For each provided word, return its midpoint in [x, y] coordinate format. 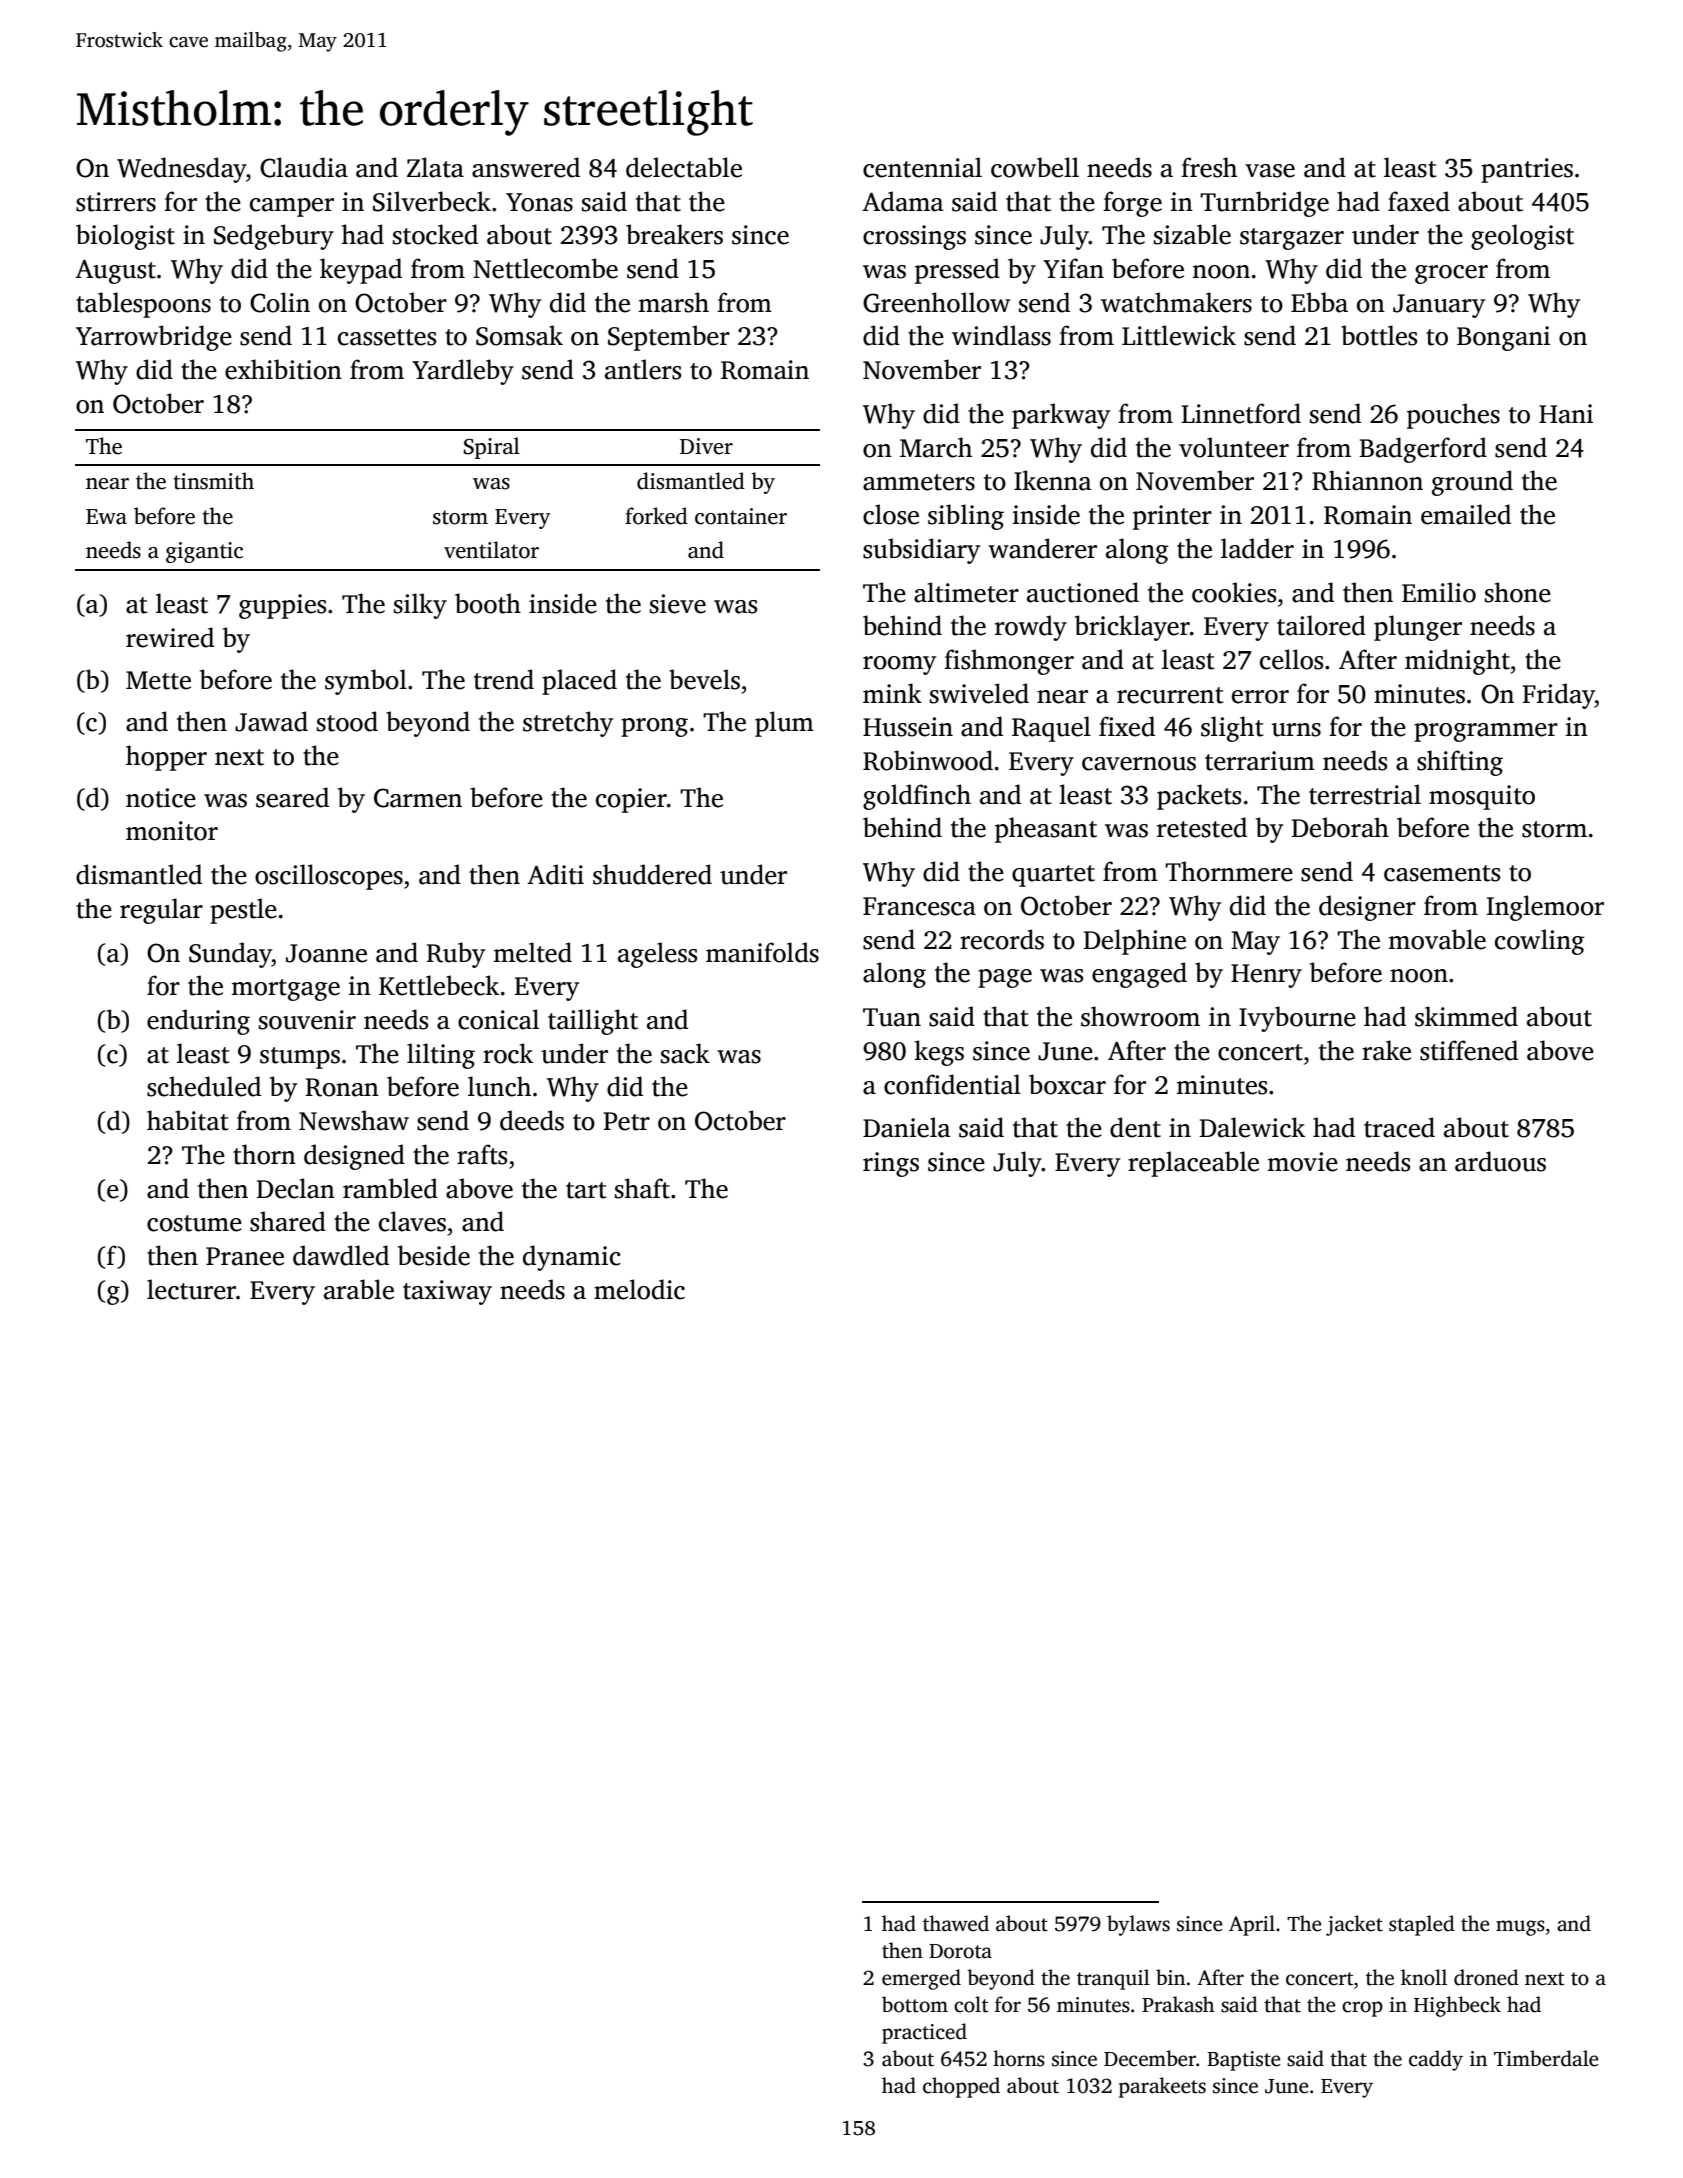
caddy [1436, 2060]
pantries [1527, 170]
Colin [280, 302]
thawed [956, 1923]
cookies [1234, 592]
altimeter [966, 592]
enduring [198, 1022]
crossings [914, 237]
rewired [170, 637]
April [1252, 1925]
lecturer [191, 1289]
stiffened [1469, 1050]
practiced [924, 2033]
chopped [961, 2087]
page [1005, 978]
